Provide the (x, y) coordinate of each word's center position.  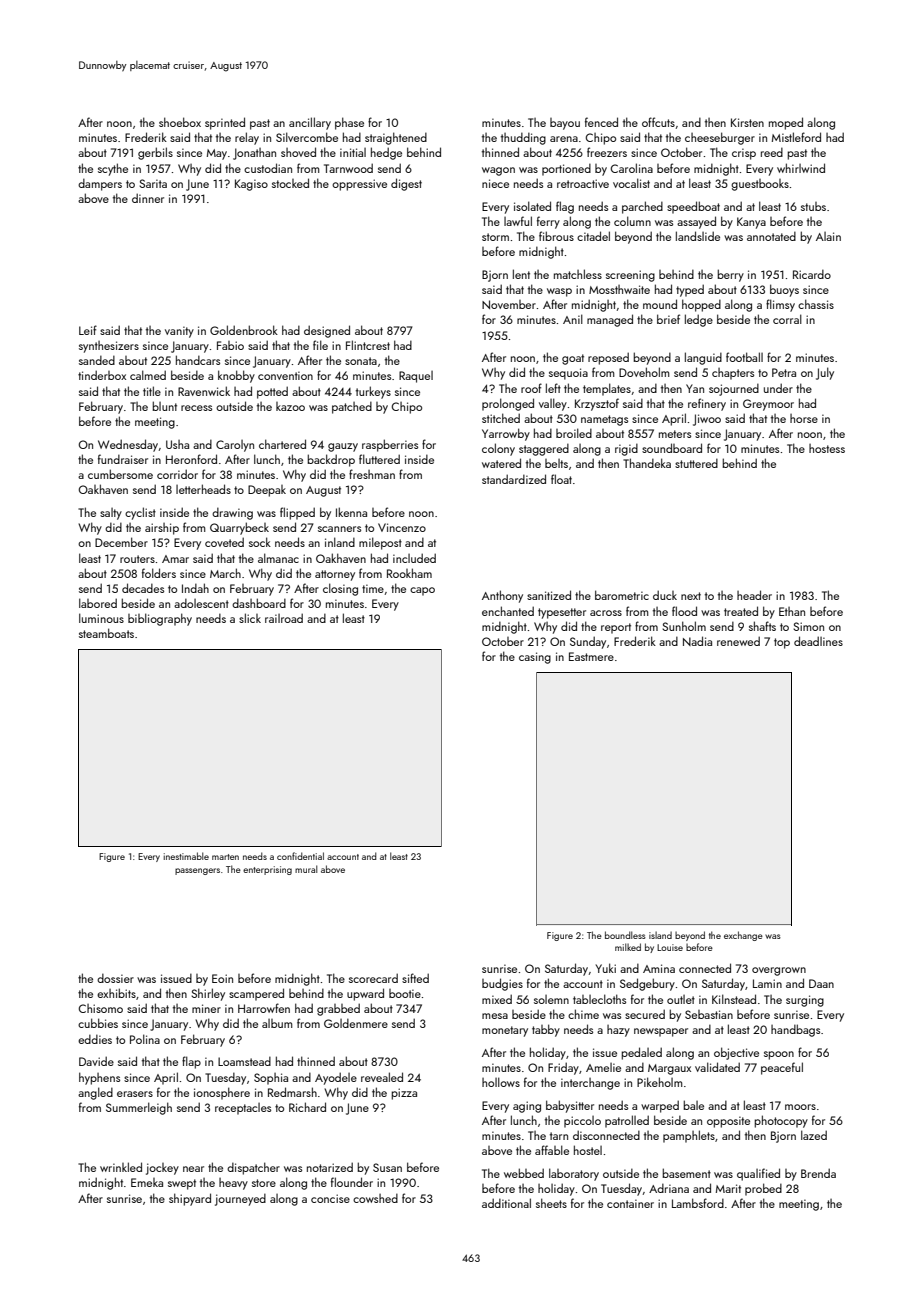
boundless (625, 935)
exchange (743, 936)
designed (327, 331)
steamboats (106, 633)
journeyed (240, 1199)
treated (741, 611)
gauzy (343, 447)
